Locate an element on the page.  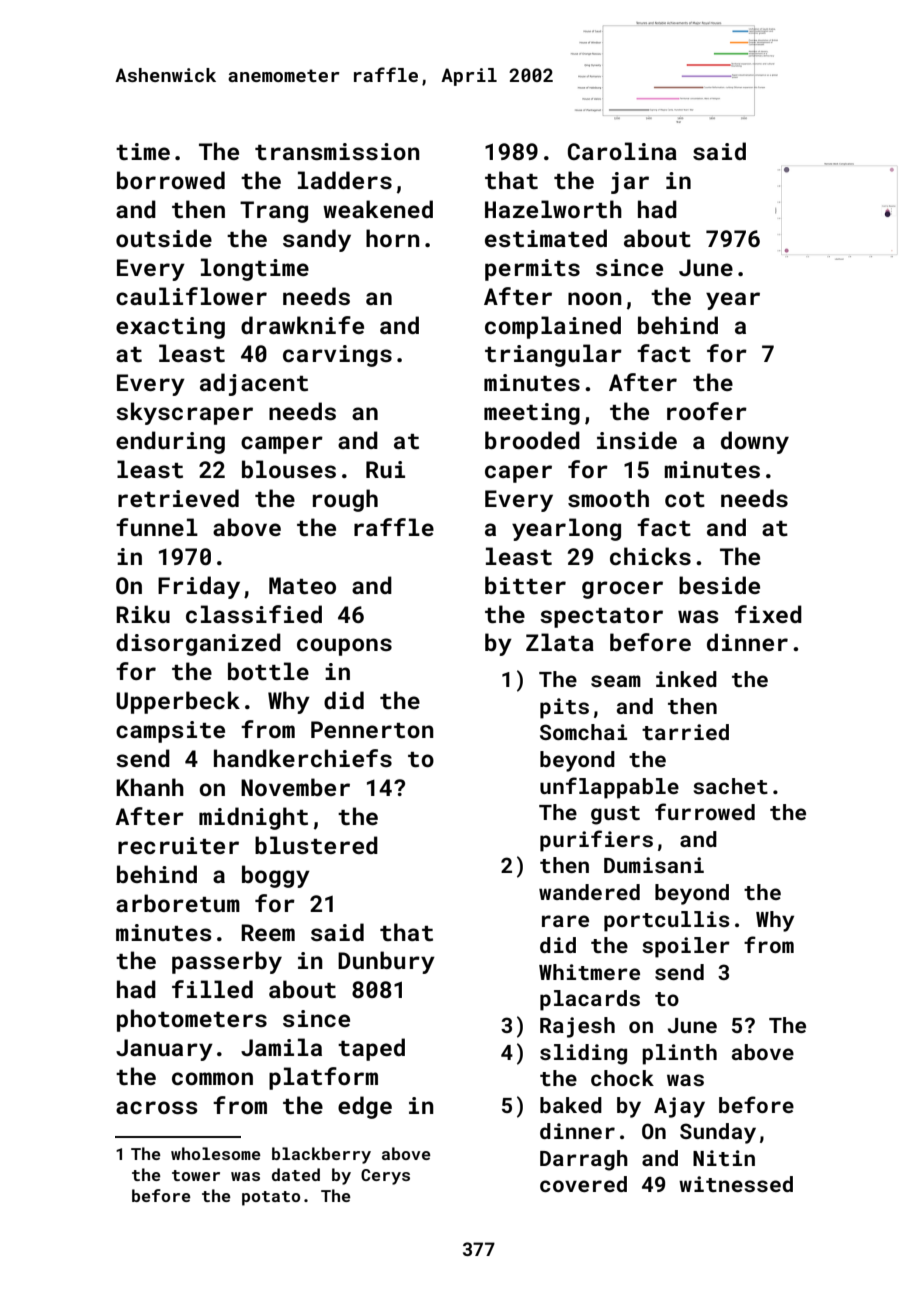
jar is located at coordinates (630, 183).
